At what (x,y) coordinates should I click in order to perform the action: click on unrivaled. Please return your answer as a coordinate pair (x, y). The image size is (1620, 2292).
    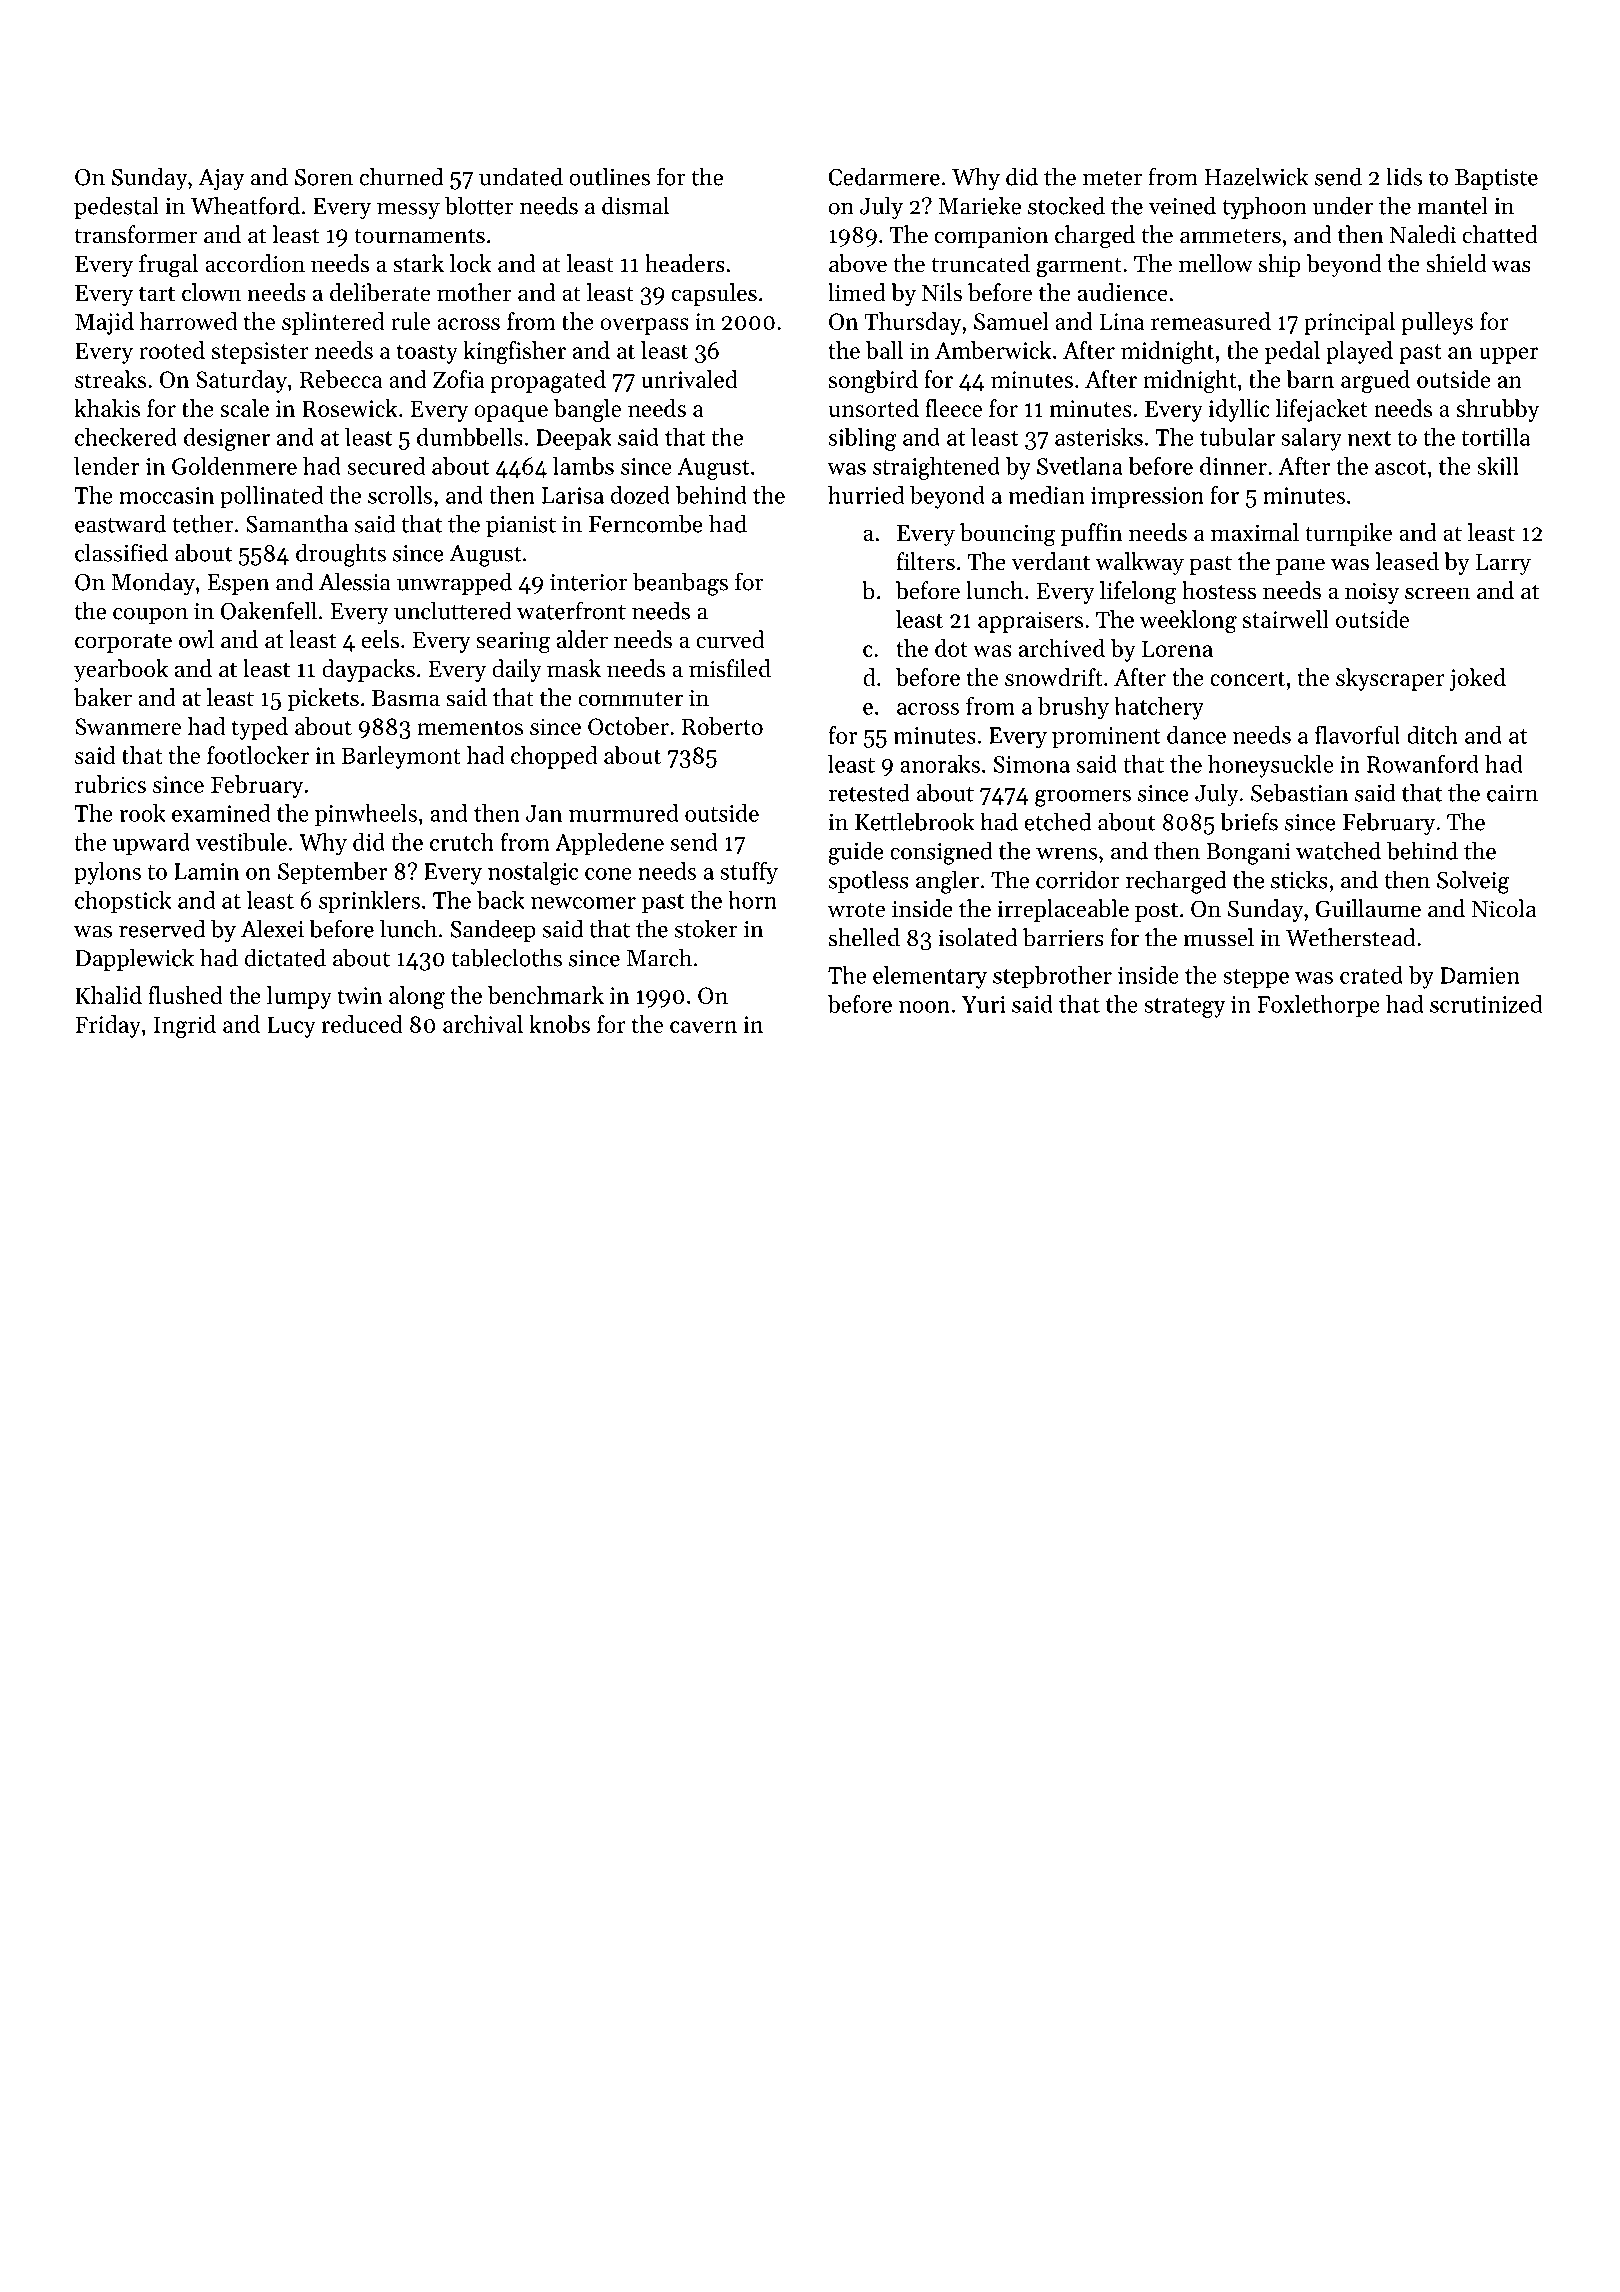
    Looking at the image, I should click on (689, 379).
